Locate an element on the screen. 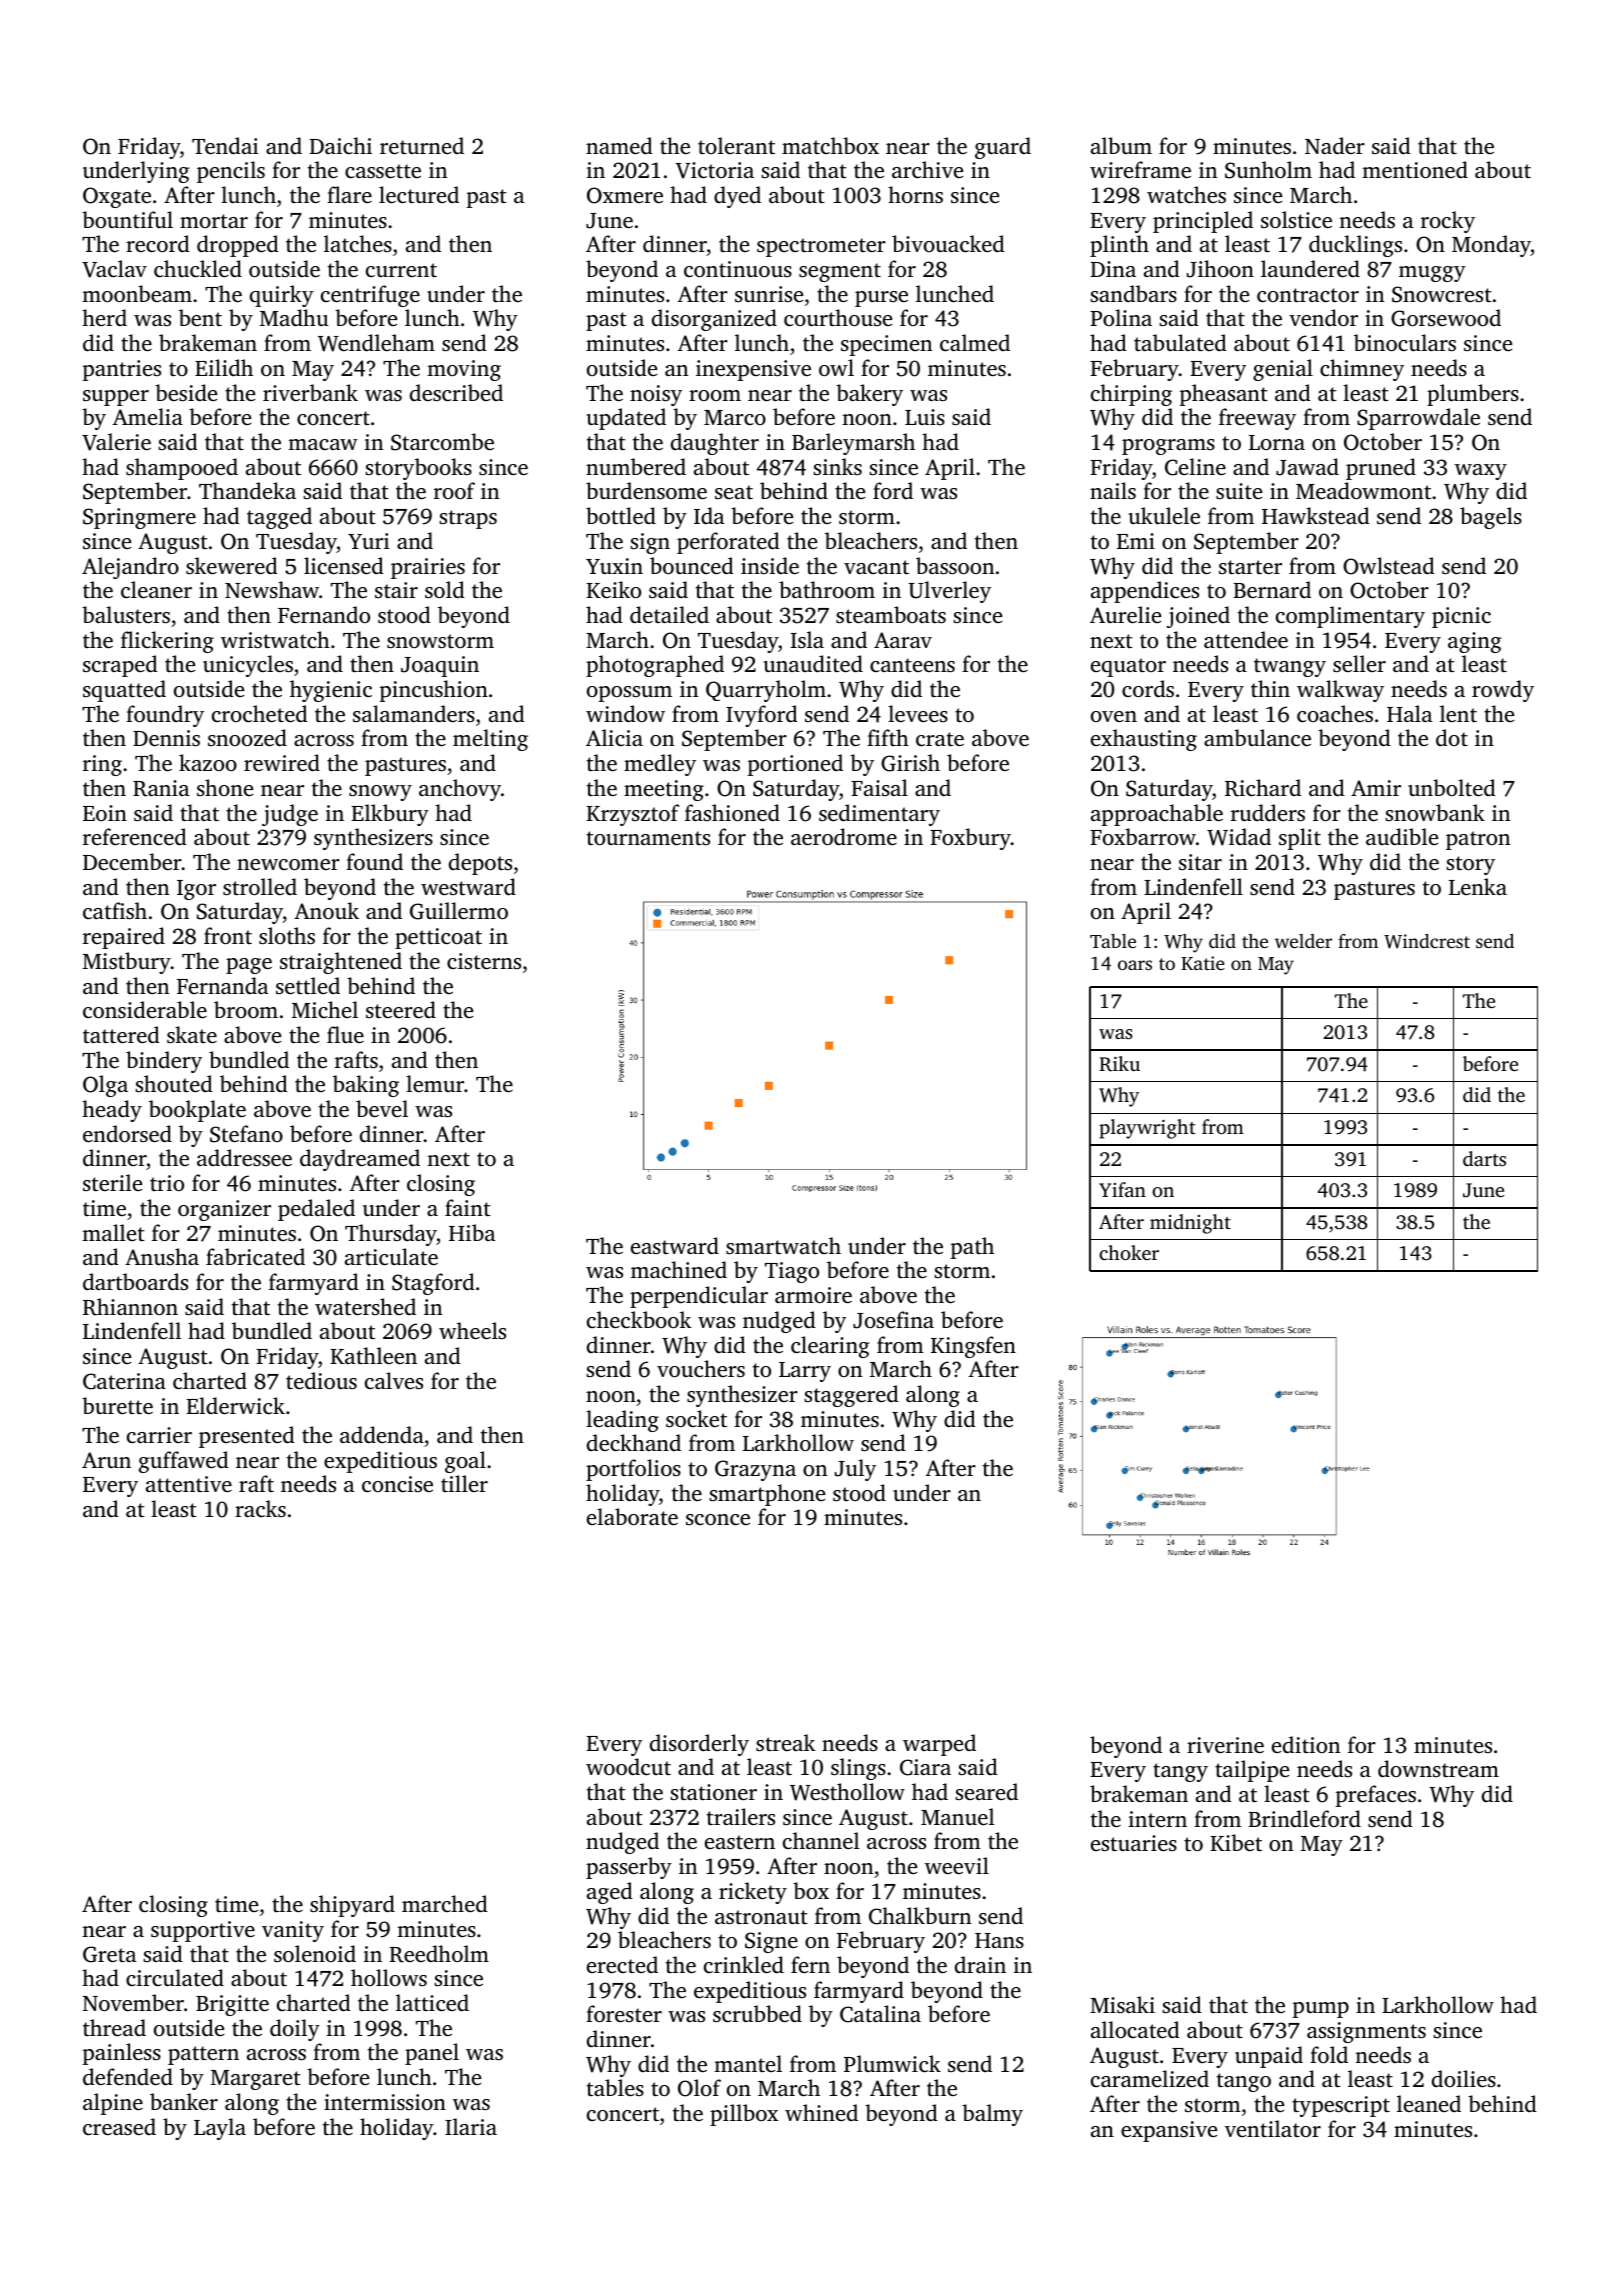 The image size is (1620, 2292). latticed is located at coordinates (432, 2002).
